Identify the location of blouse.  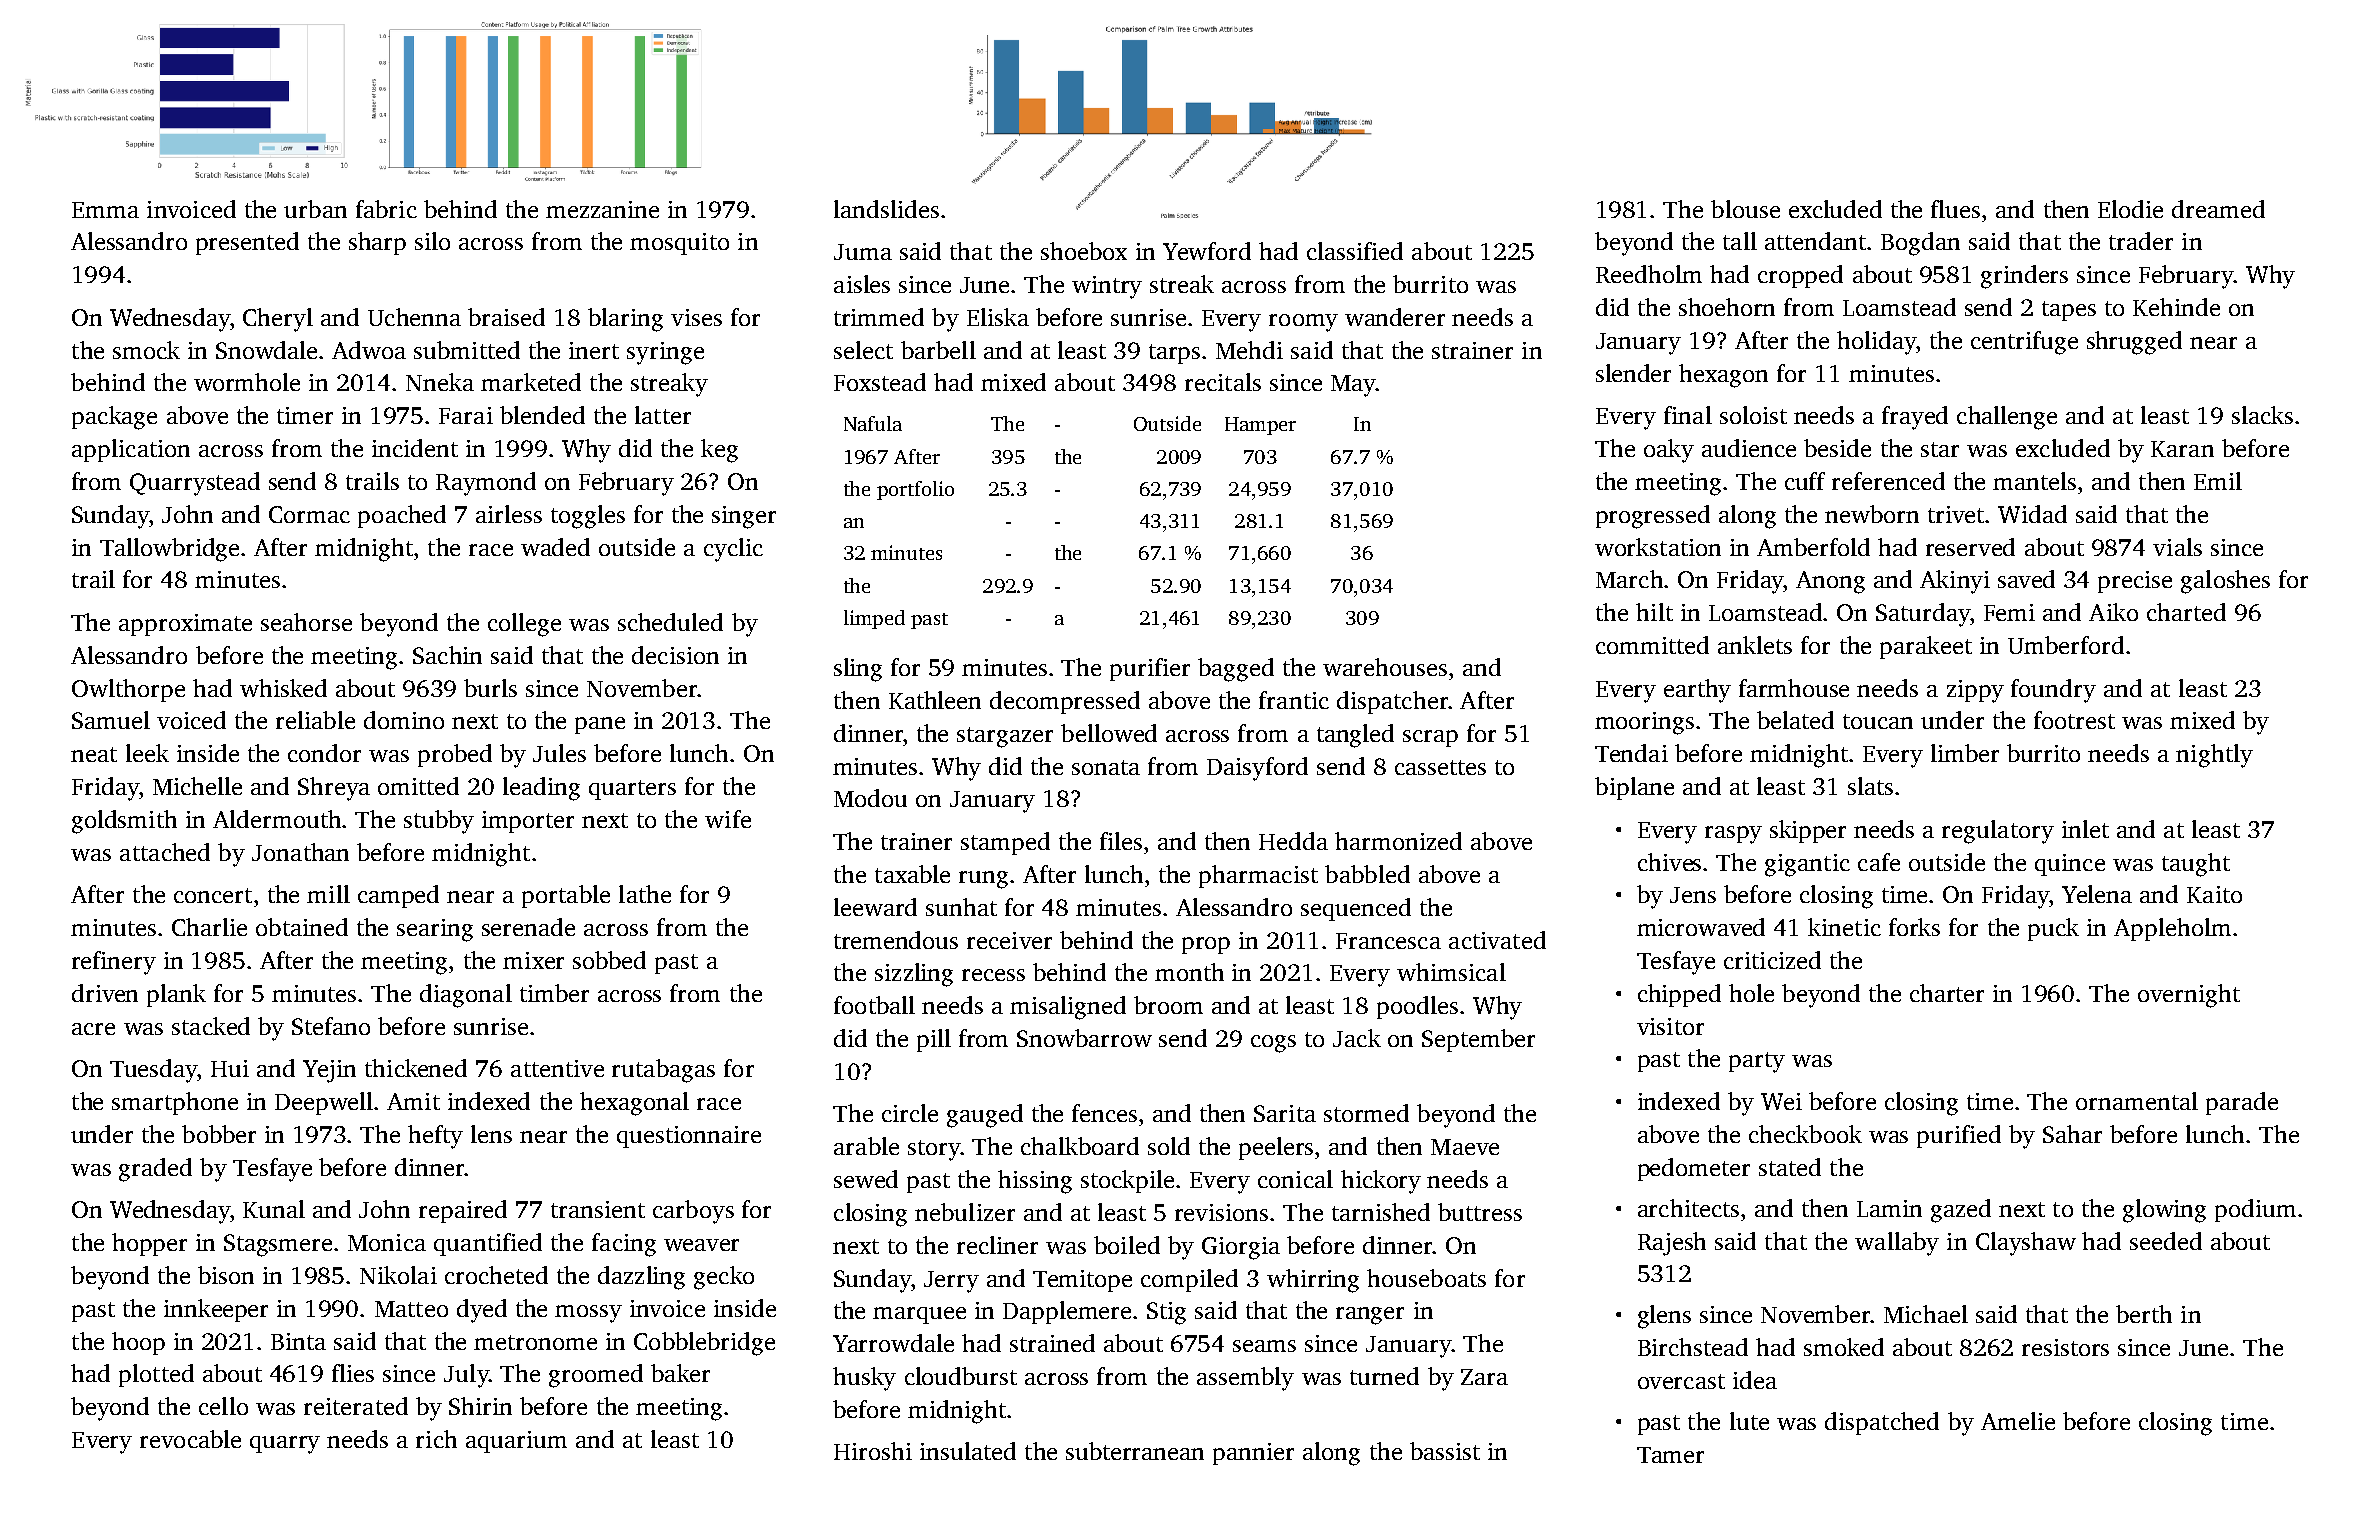
(1745, 209).
